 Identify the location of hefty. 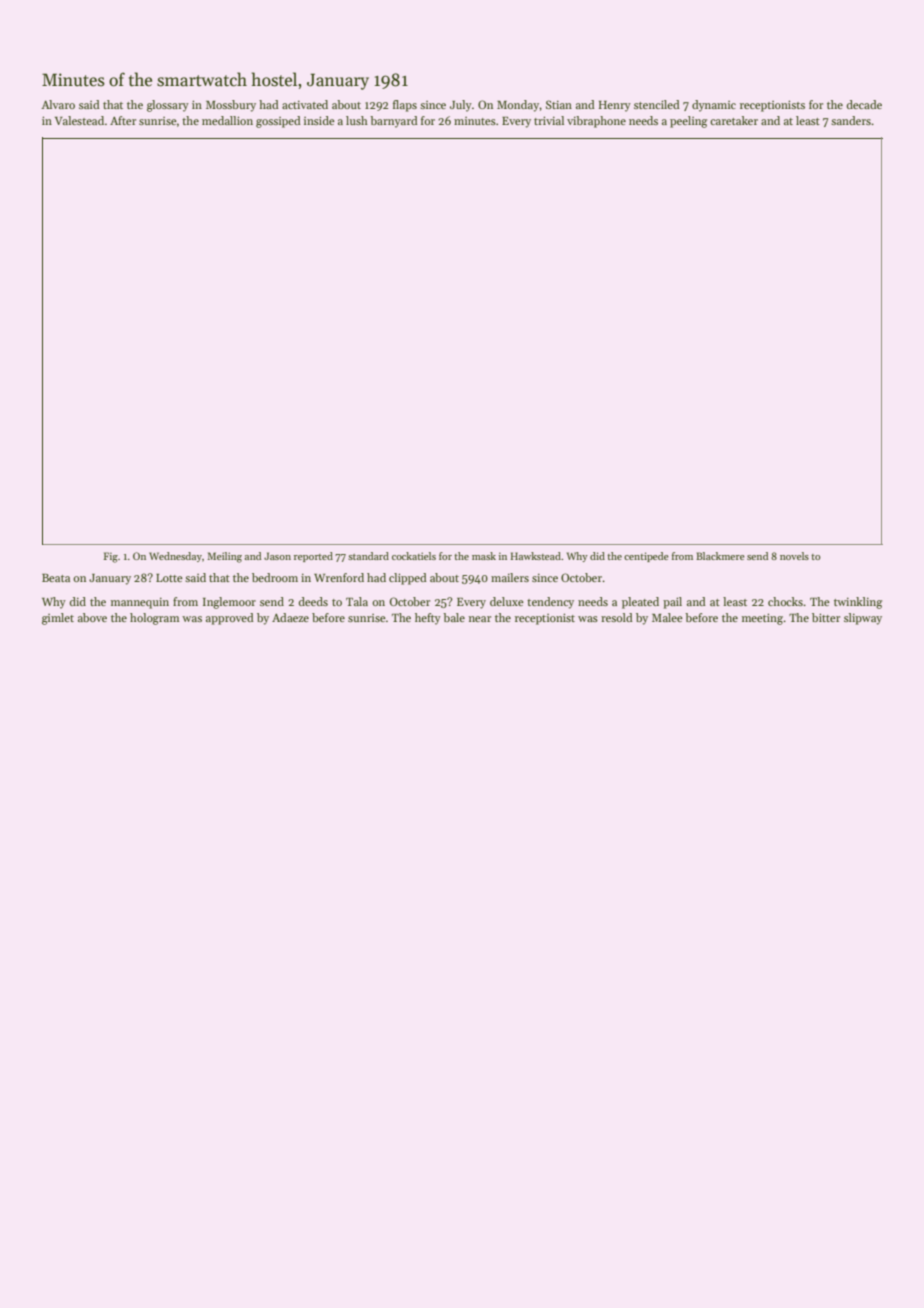
(428, 619).
